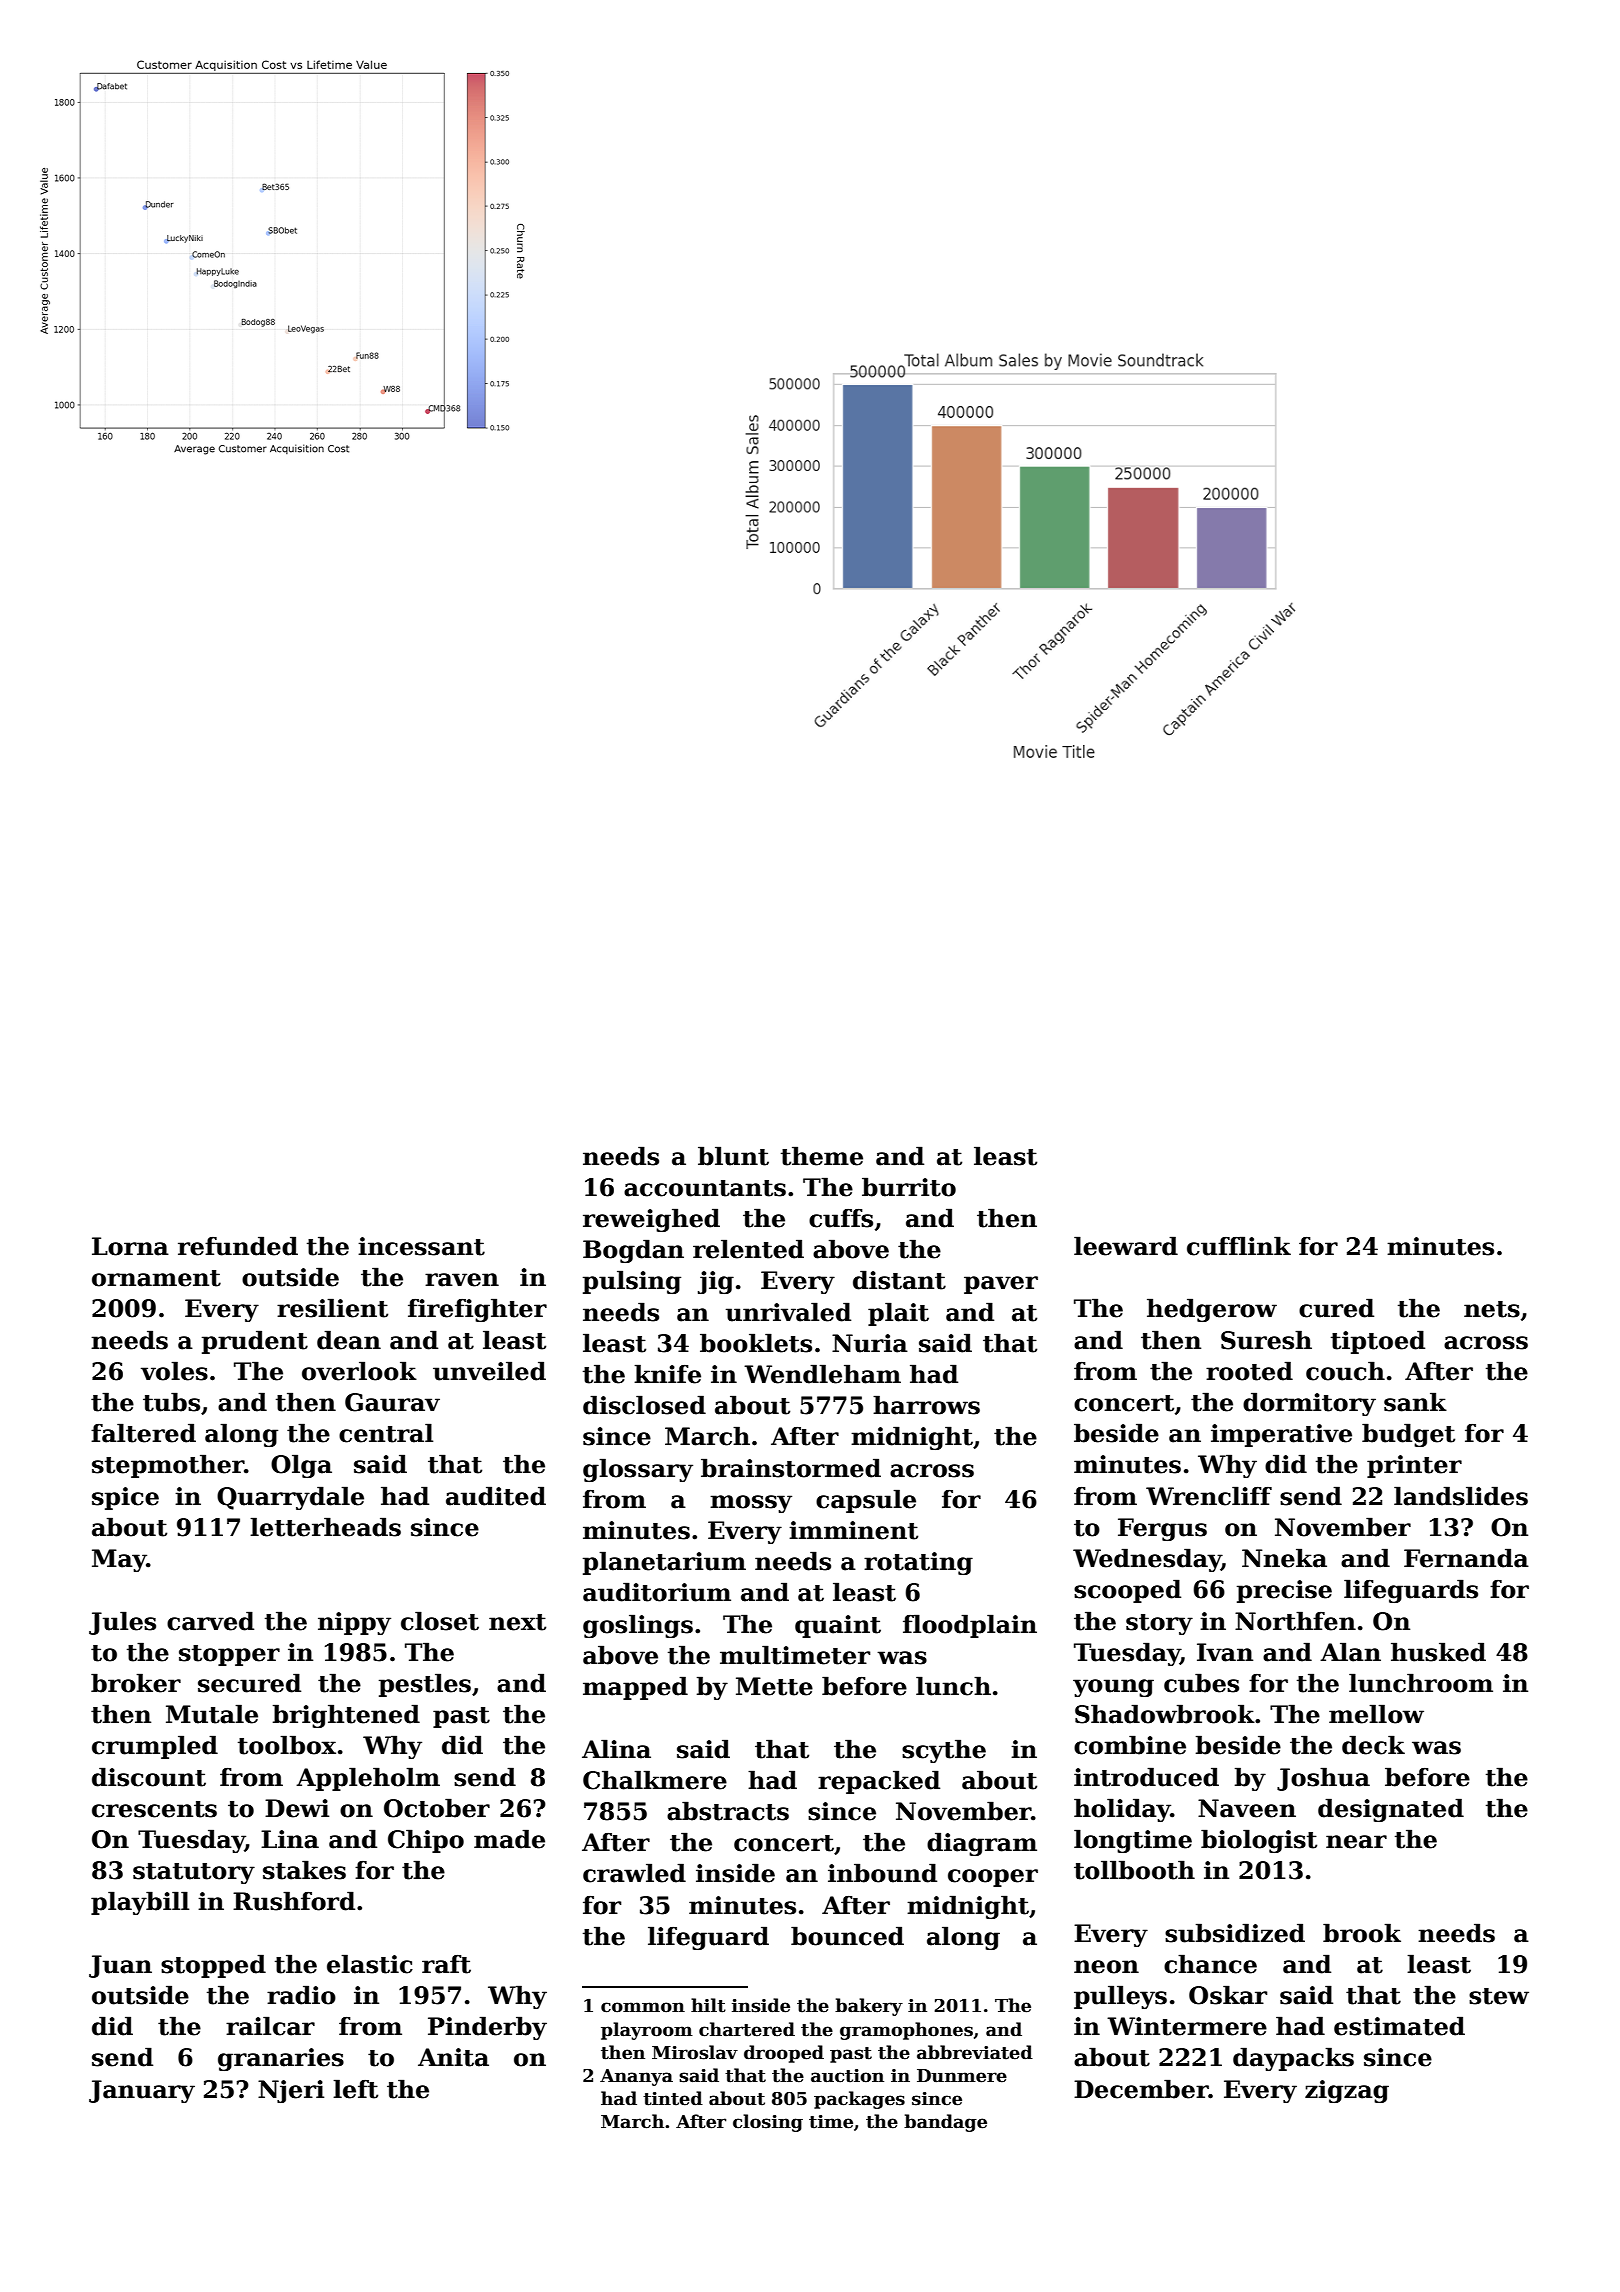 This image has width=1620, height=2292. I want to click on cufflink, so click(1239, 1246).
